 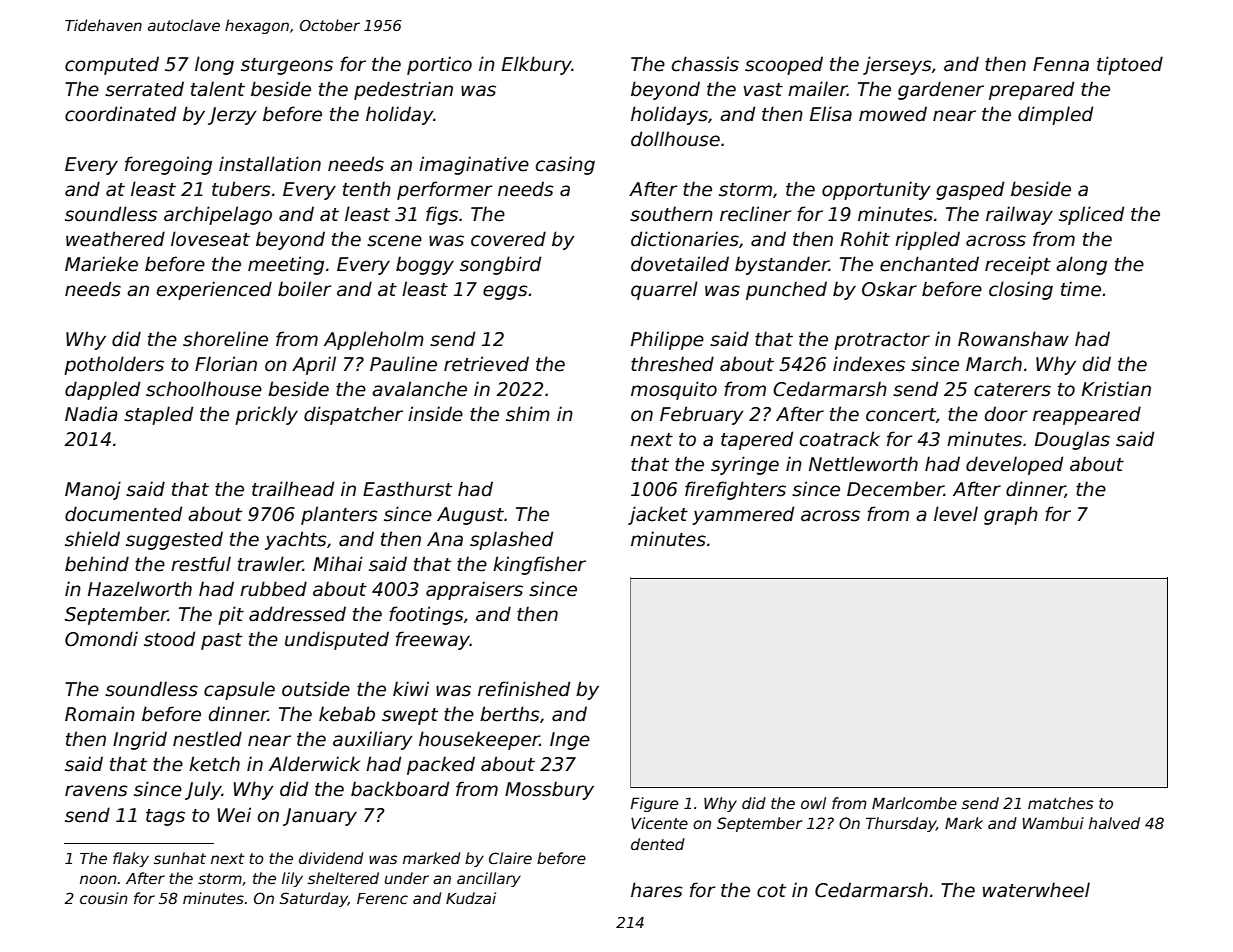 What do you see at coordinates (735, 490) in the image?
I see `firefighters` at bounding box center [735, 490].
